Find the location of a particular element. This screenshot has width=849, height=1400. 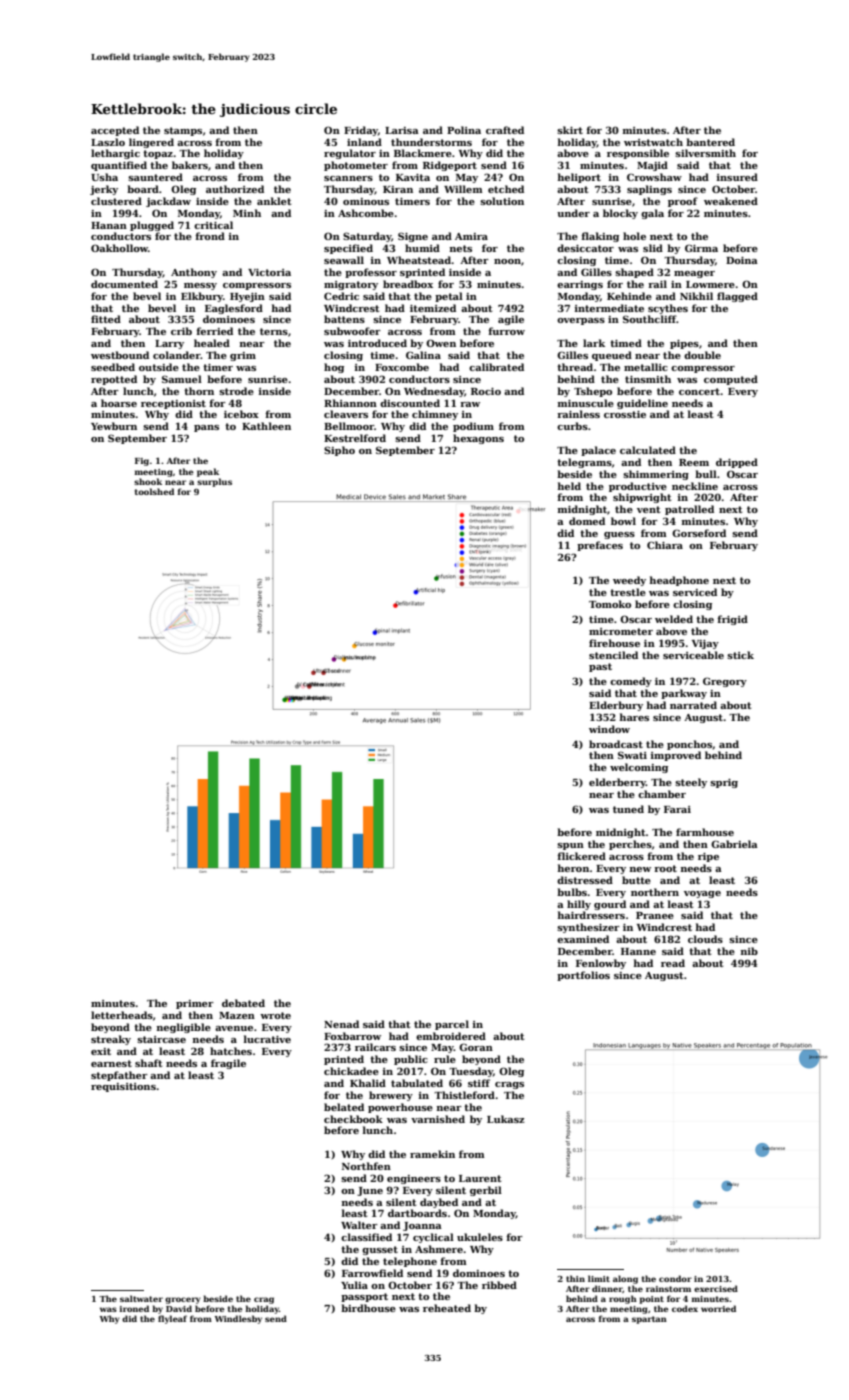

wristwatch is located at coordinates (653, 142).
